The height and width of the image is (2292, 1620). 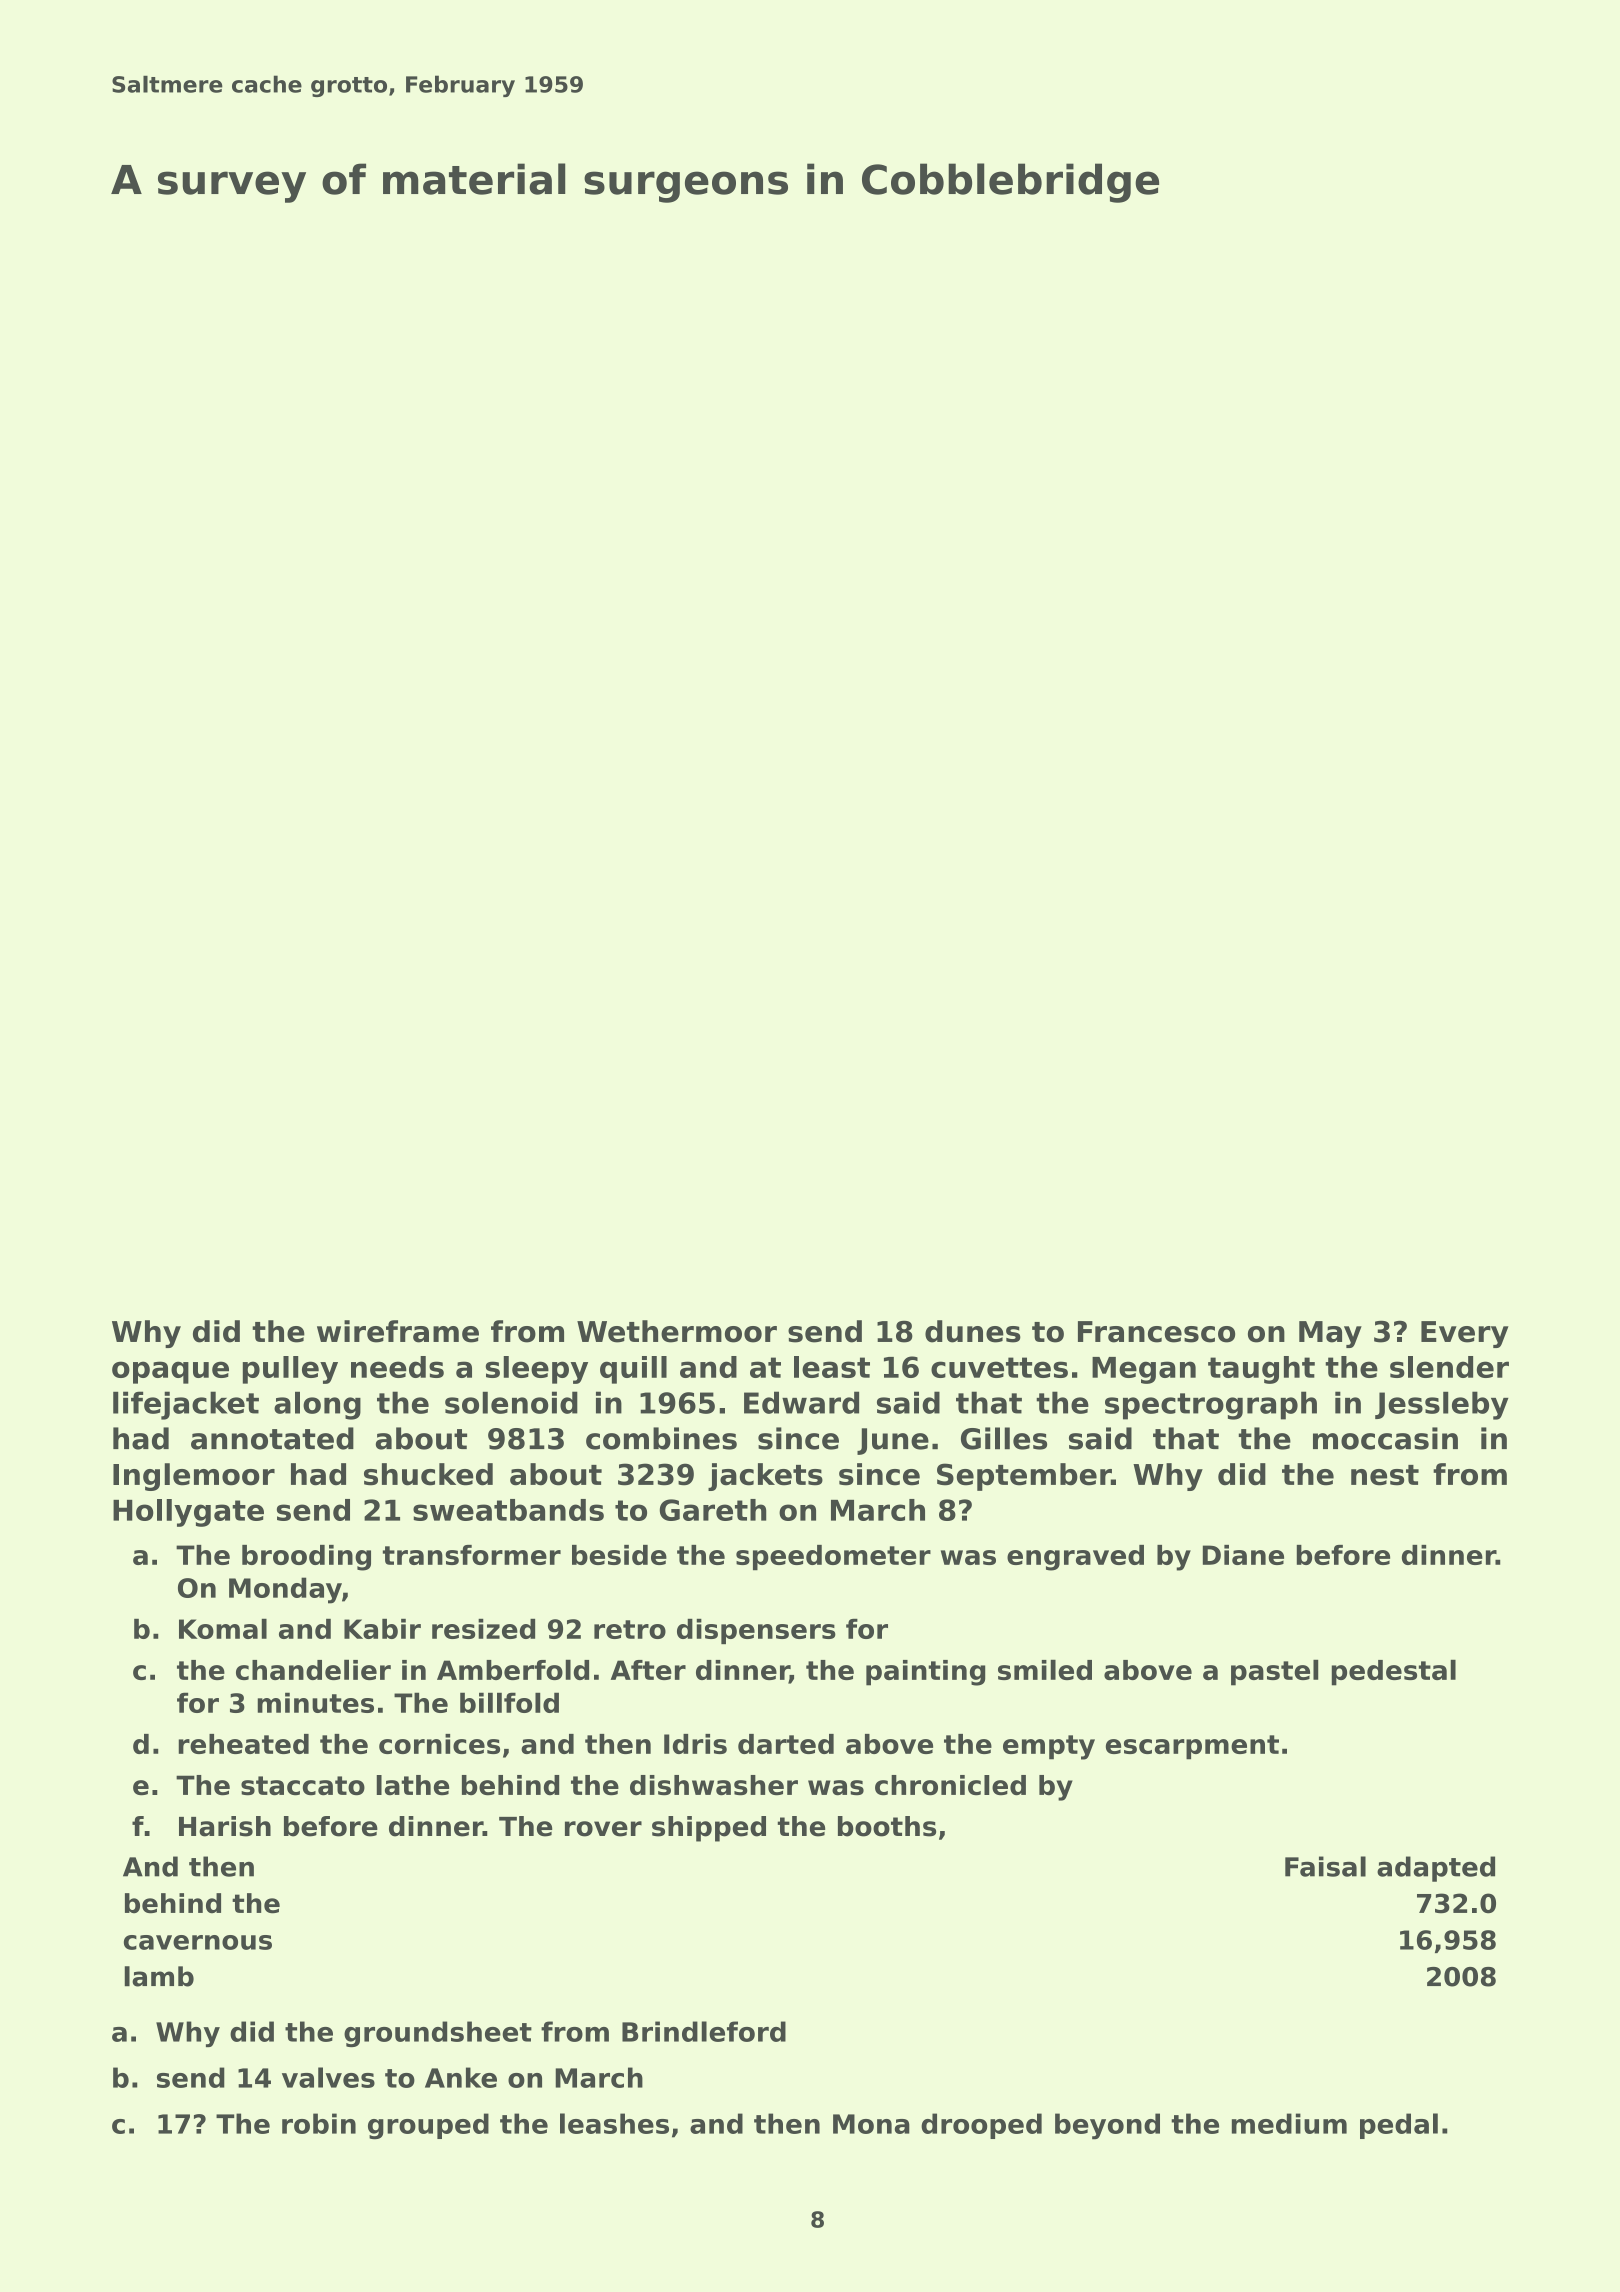 What do you see at coordinates (1274, 1673) in the image?
I see `pastel` at bounding box center [1274, 1673].
